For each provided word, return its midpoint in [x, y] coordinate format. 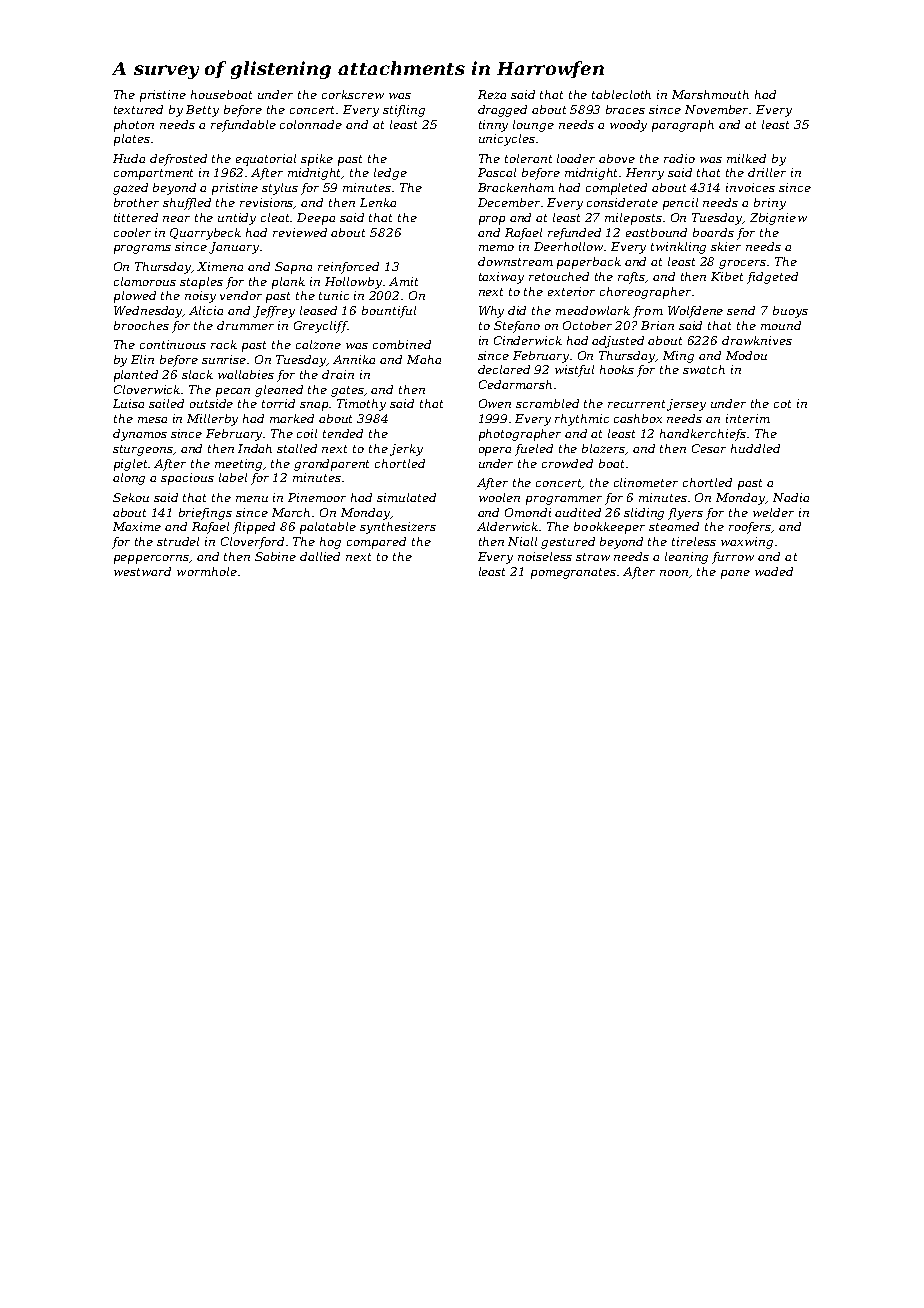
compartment [153, 174]
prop [492, 220]
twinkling [678, 248]
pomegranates [574, 573]
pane [735, 574]
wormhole [207, 571]
